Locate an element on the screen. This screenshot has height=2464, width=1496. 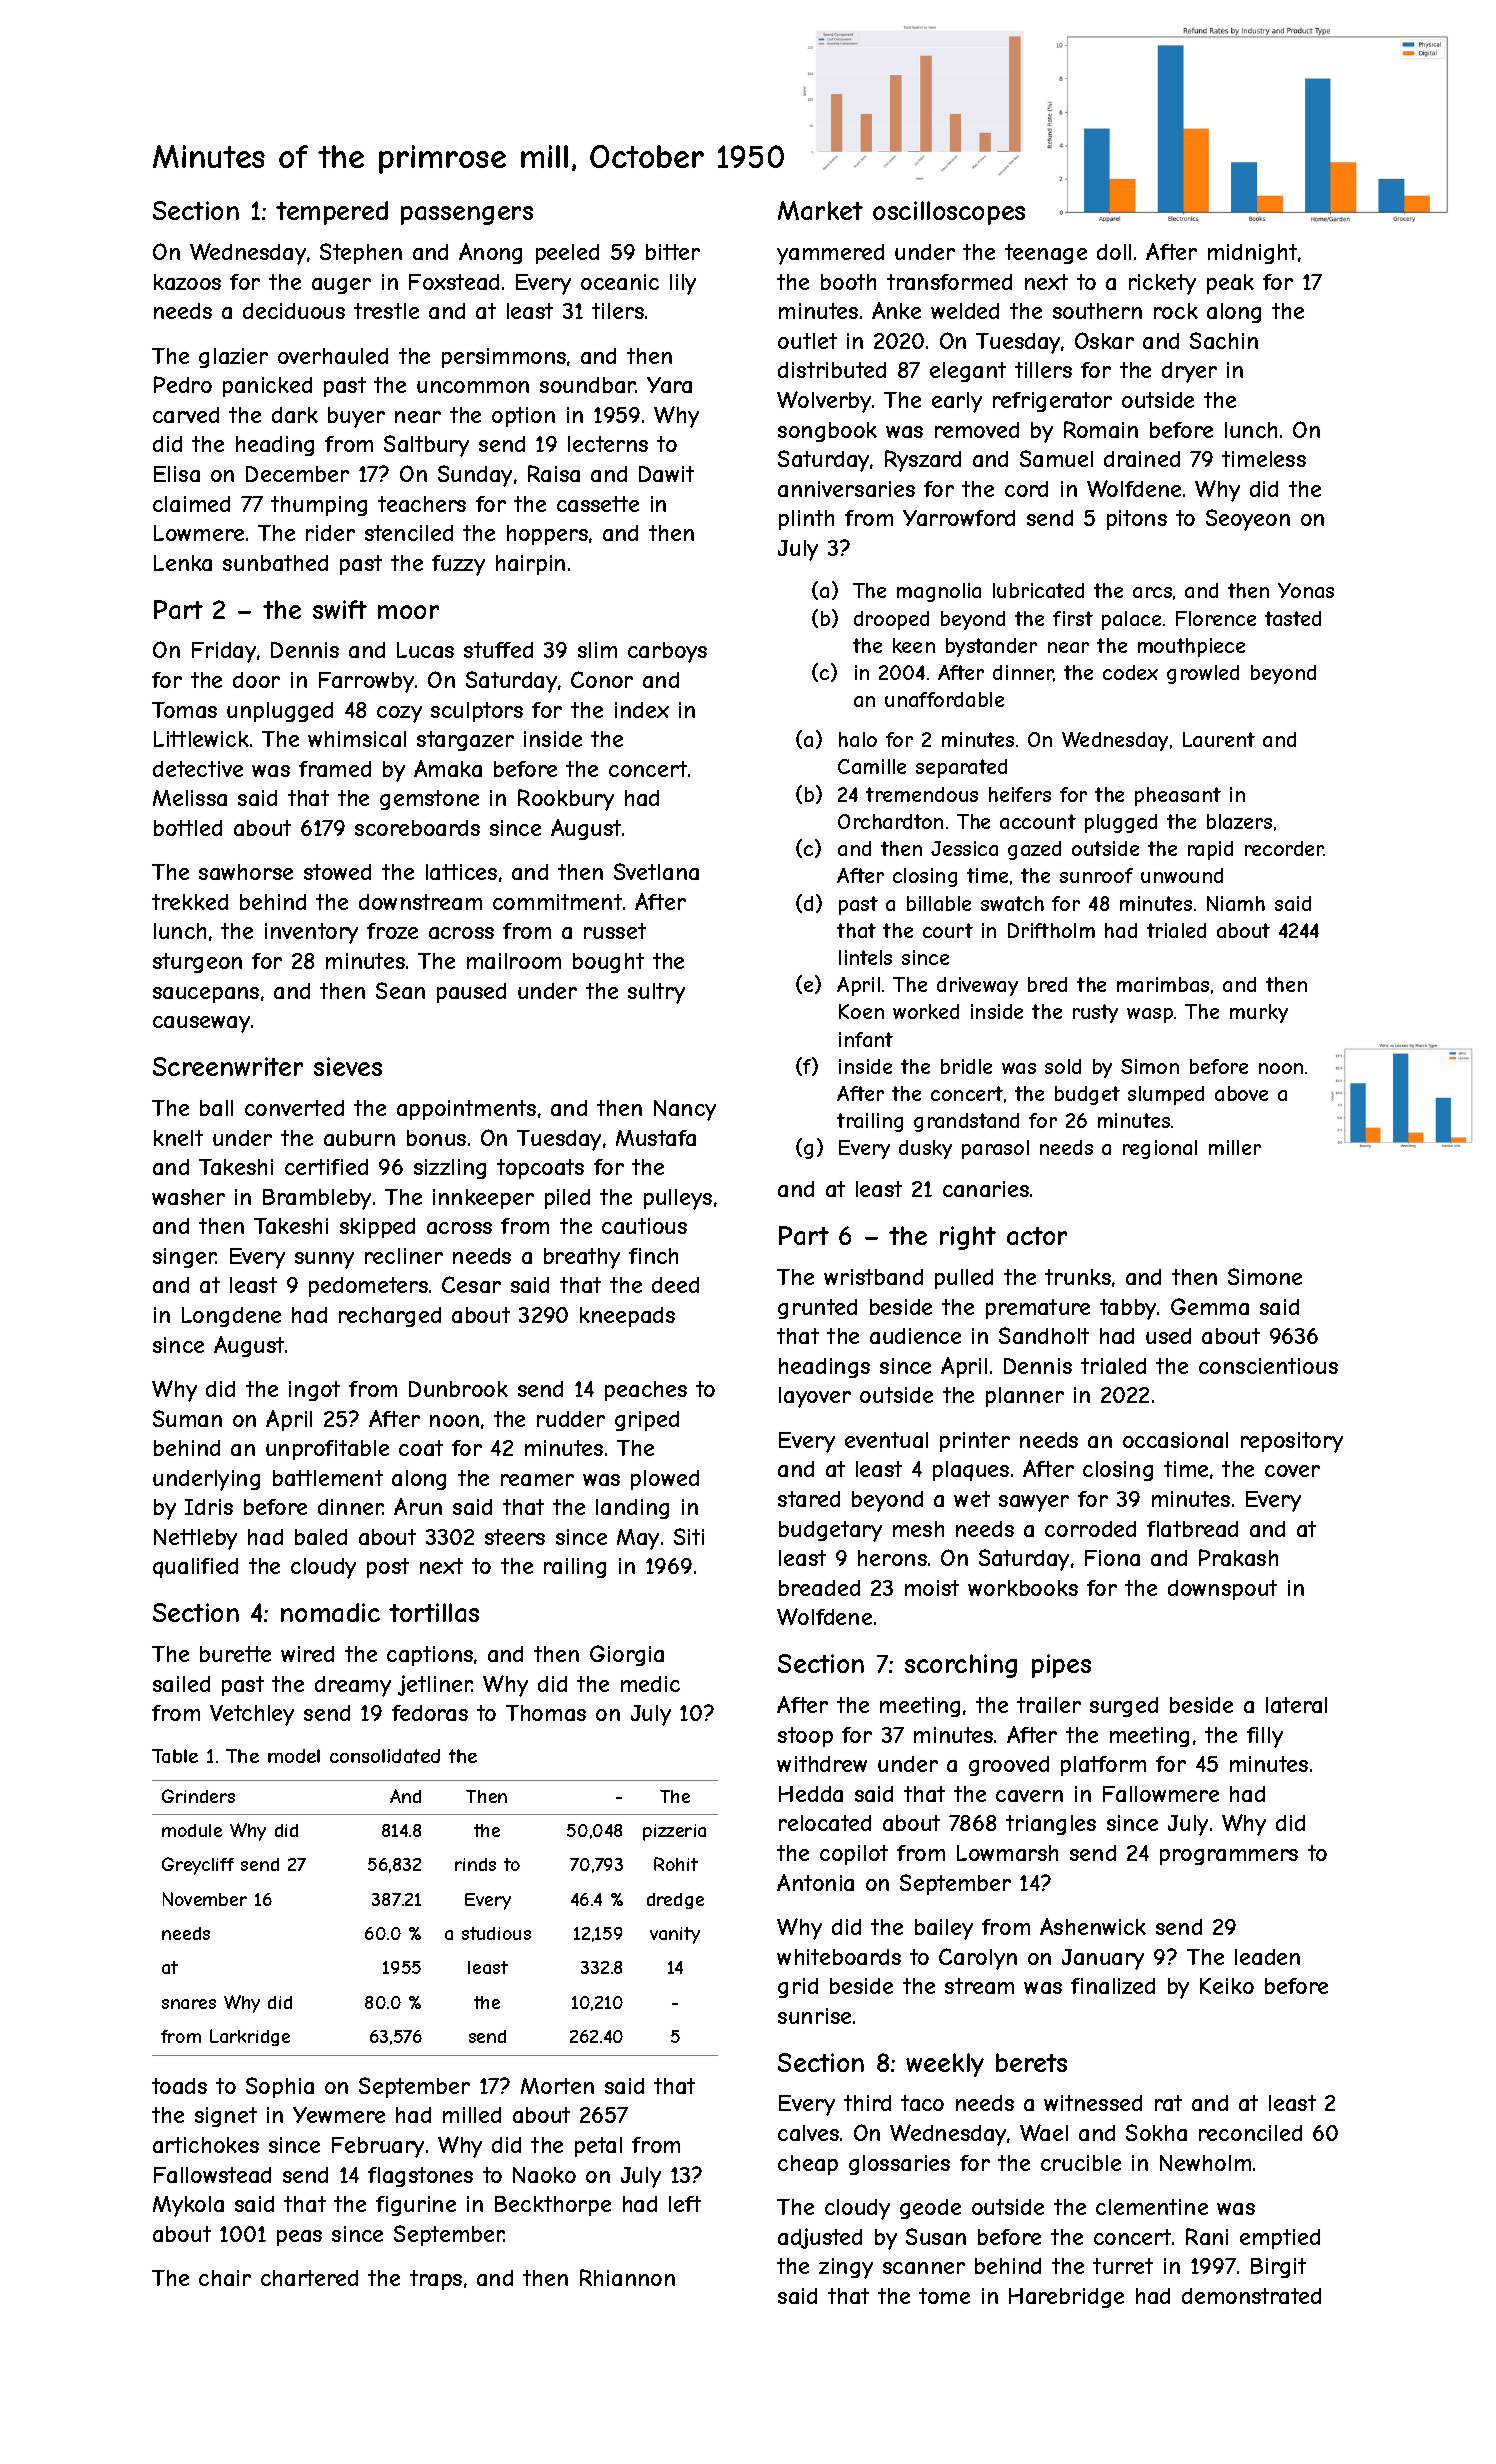
sailed is located at coordinates (181, 1684).
